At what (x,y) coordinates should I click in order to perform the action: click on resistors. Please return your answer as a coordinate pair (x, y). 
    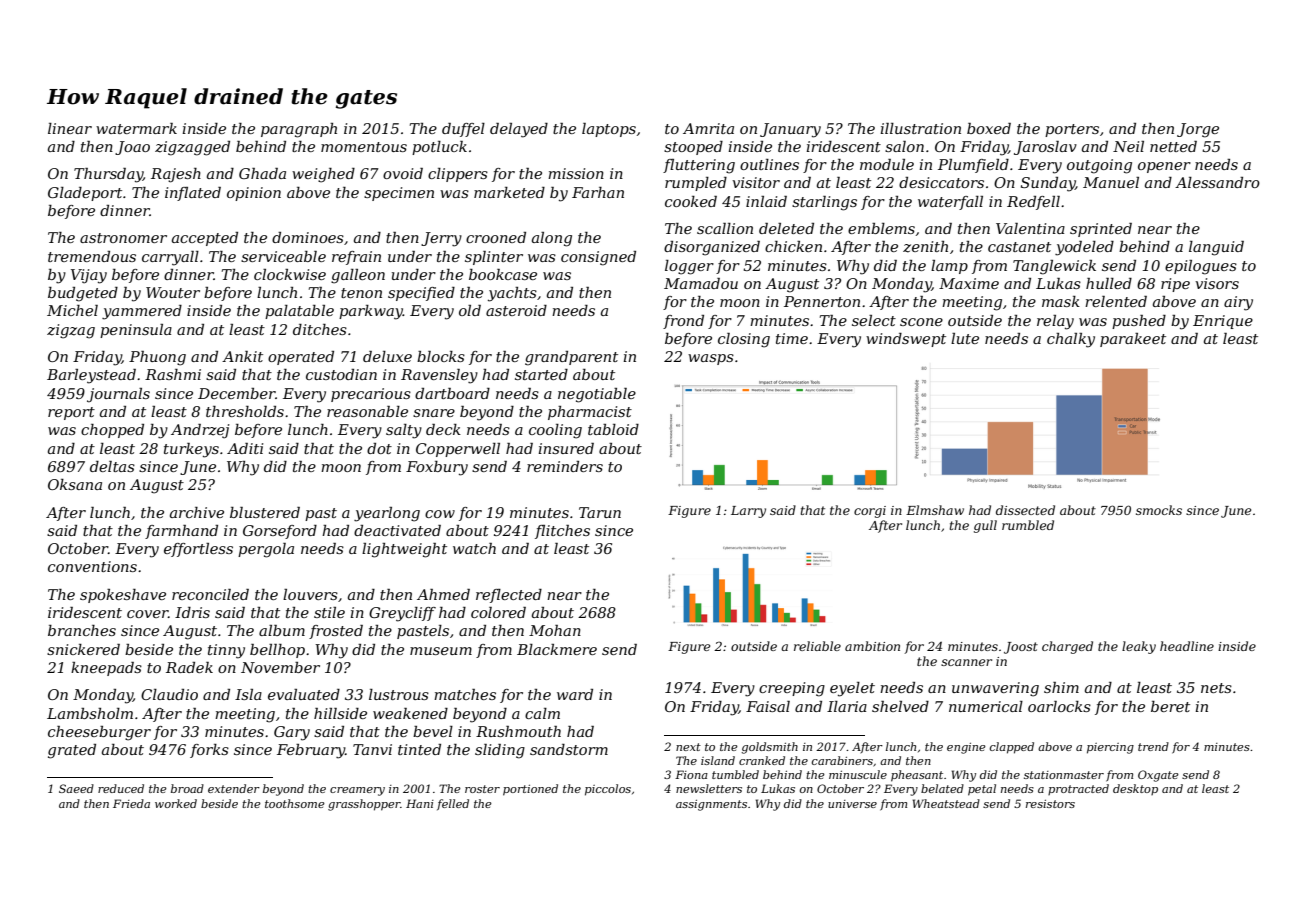
    Looking at the image, I should click on (1050, 804).
